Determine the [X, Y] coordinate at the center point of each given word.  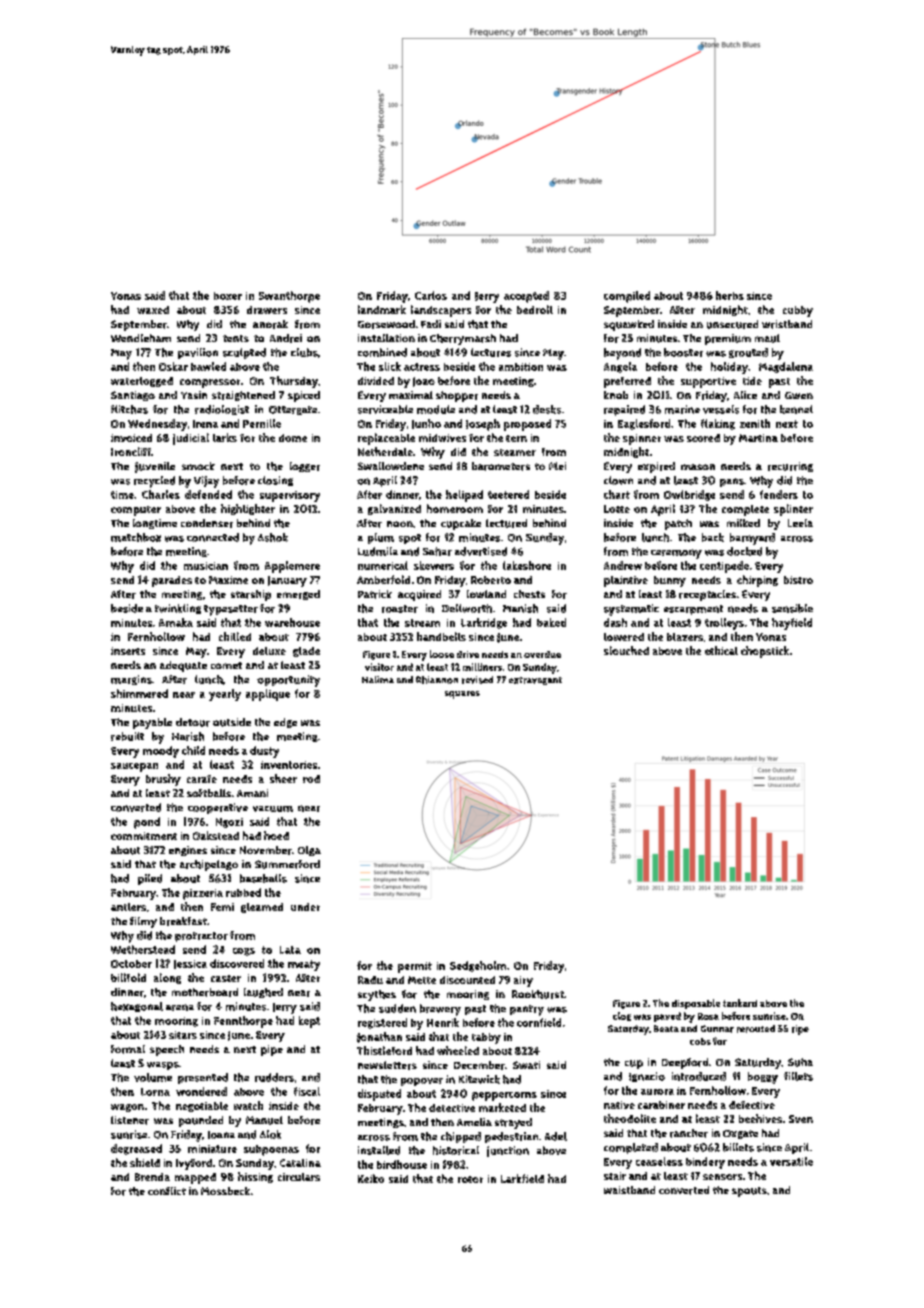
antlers [128, 907]
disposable [696, 1004]
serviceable [385, 409]
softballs [209, 793]
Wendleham [141, 338]
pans [732, 482]
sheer [283, 778]
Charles [161, 494]
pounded [201, 1121]
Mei [557, 466]
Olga [309, 851]
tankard [740, 1003]
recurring [790, 467]
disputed [379, 1095]
